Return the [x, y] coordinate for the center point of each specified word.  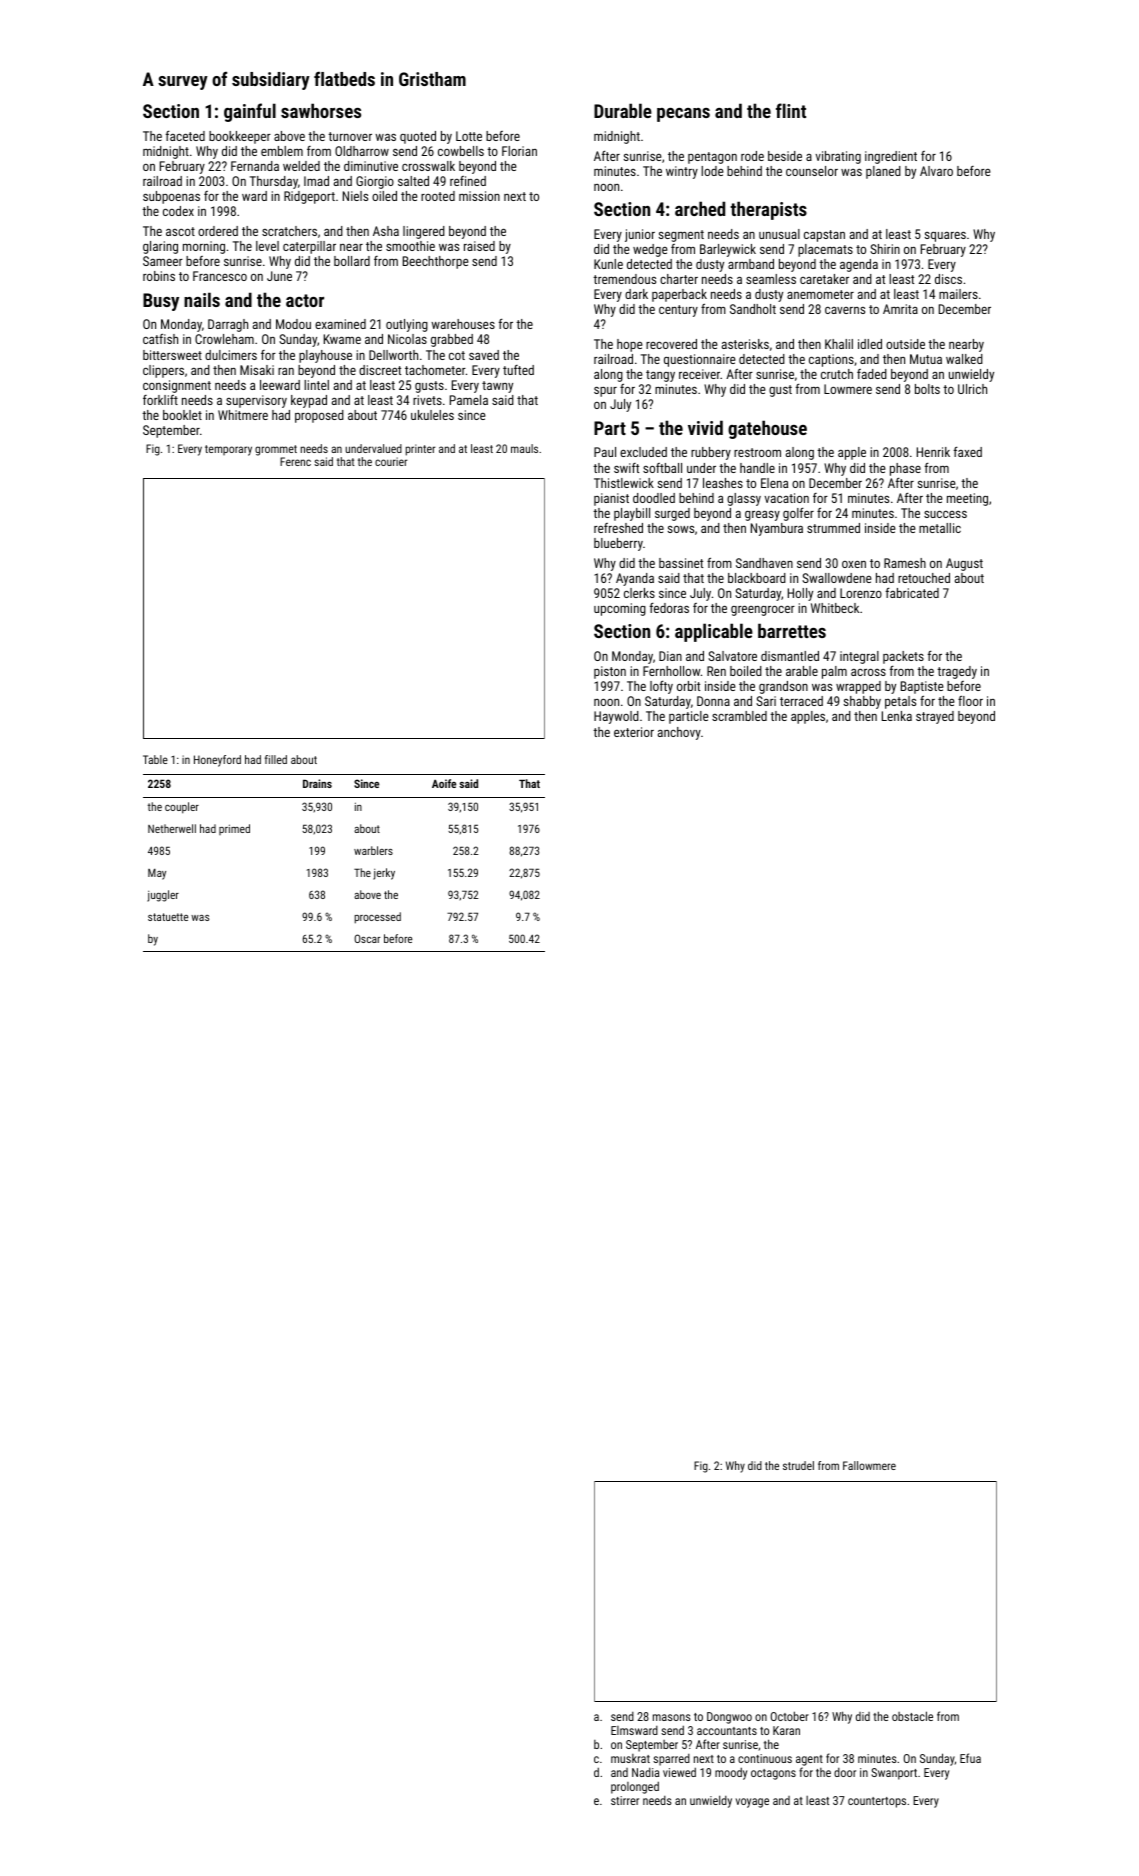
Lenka [897, 716]
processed [377, 918]
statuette [168, 917]
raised [479, 246]
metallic [940, 528]
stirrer [625, 1800]
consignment [177, 386]
